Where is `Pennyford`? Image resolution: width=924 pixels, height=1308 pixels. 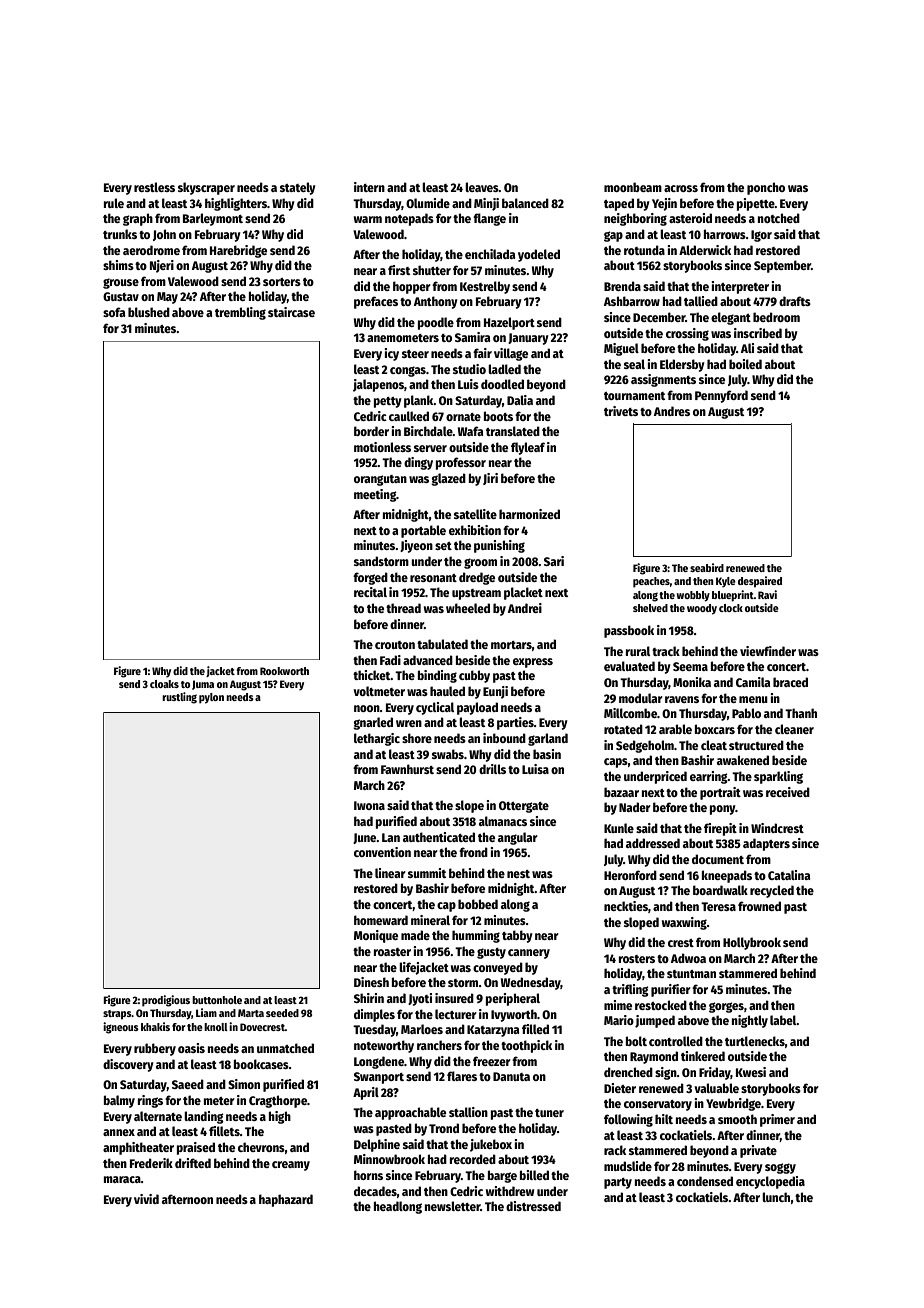
Pennyford is located at coordinates (721, 396).
